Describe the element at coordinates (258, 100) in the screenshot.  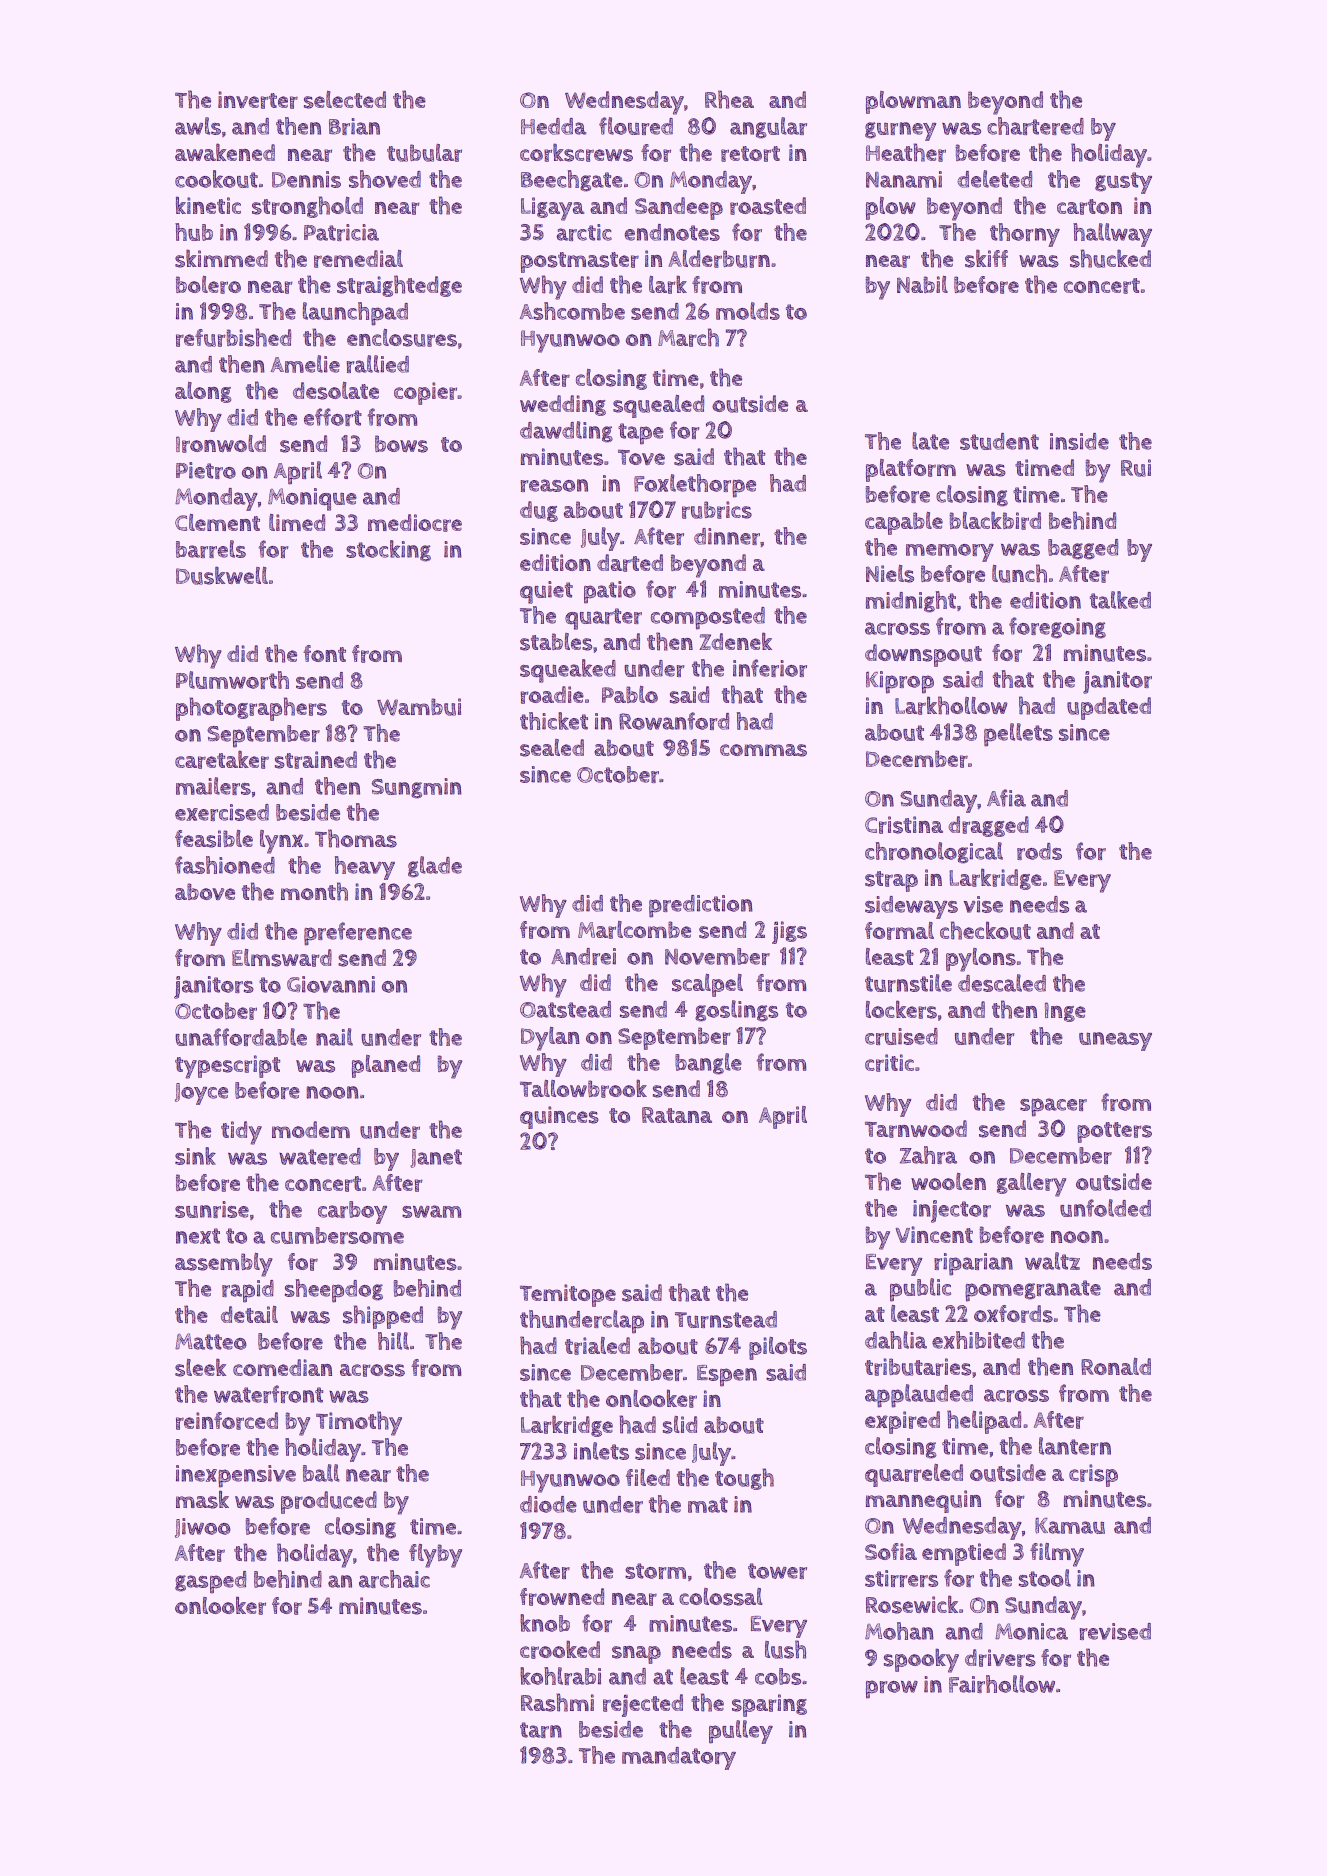
I see `inverter` at that location.
